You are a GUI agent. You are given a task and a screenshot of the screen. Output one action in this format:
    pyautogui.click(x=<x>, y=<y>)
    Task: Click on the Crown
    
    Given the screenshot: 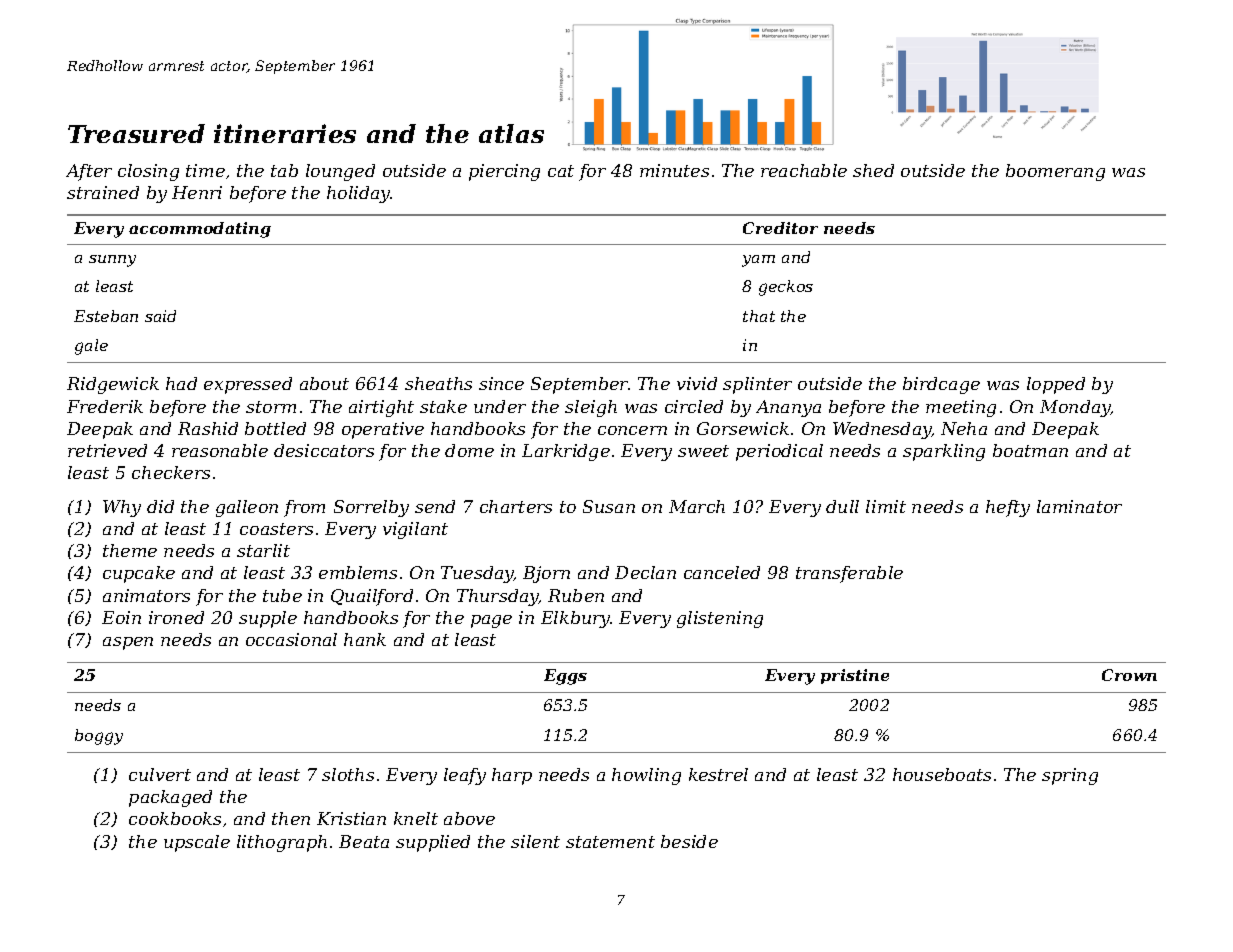 What is the action you would take?
    pyautogui.click(x=1129, y=675)
